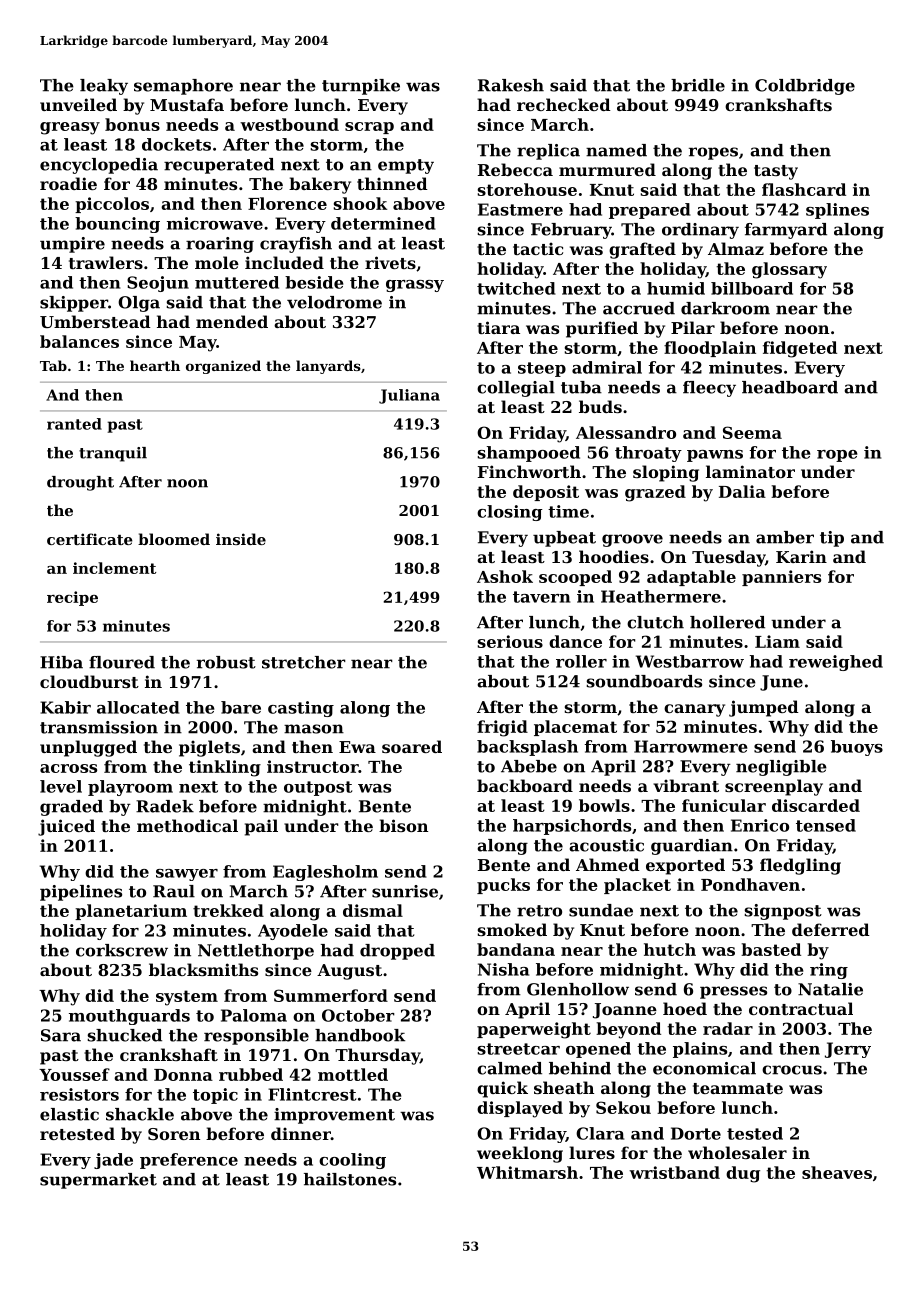 The height and width of the screenshot is (1308, 924). I want to click on turnpike, so click(361, 87).
